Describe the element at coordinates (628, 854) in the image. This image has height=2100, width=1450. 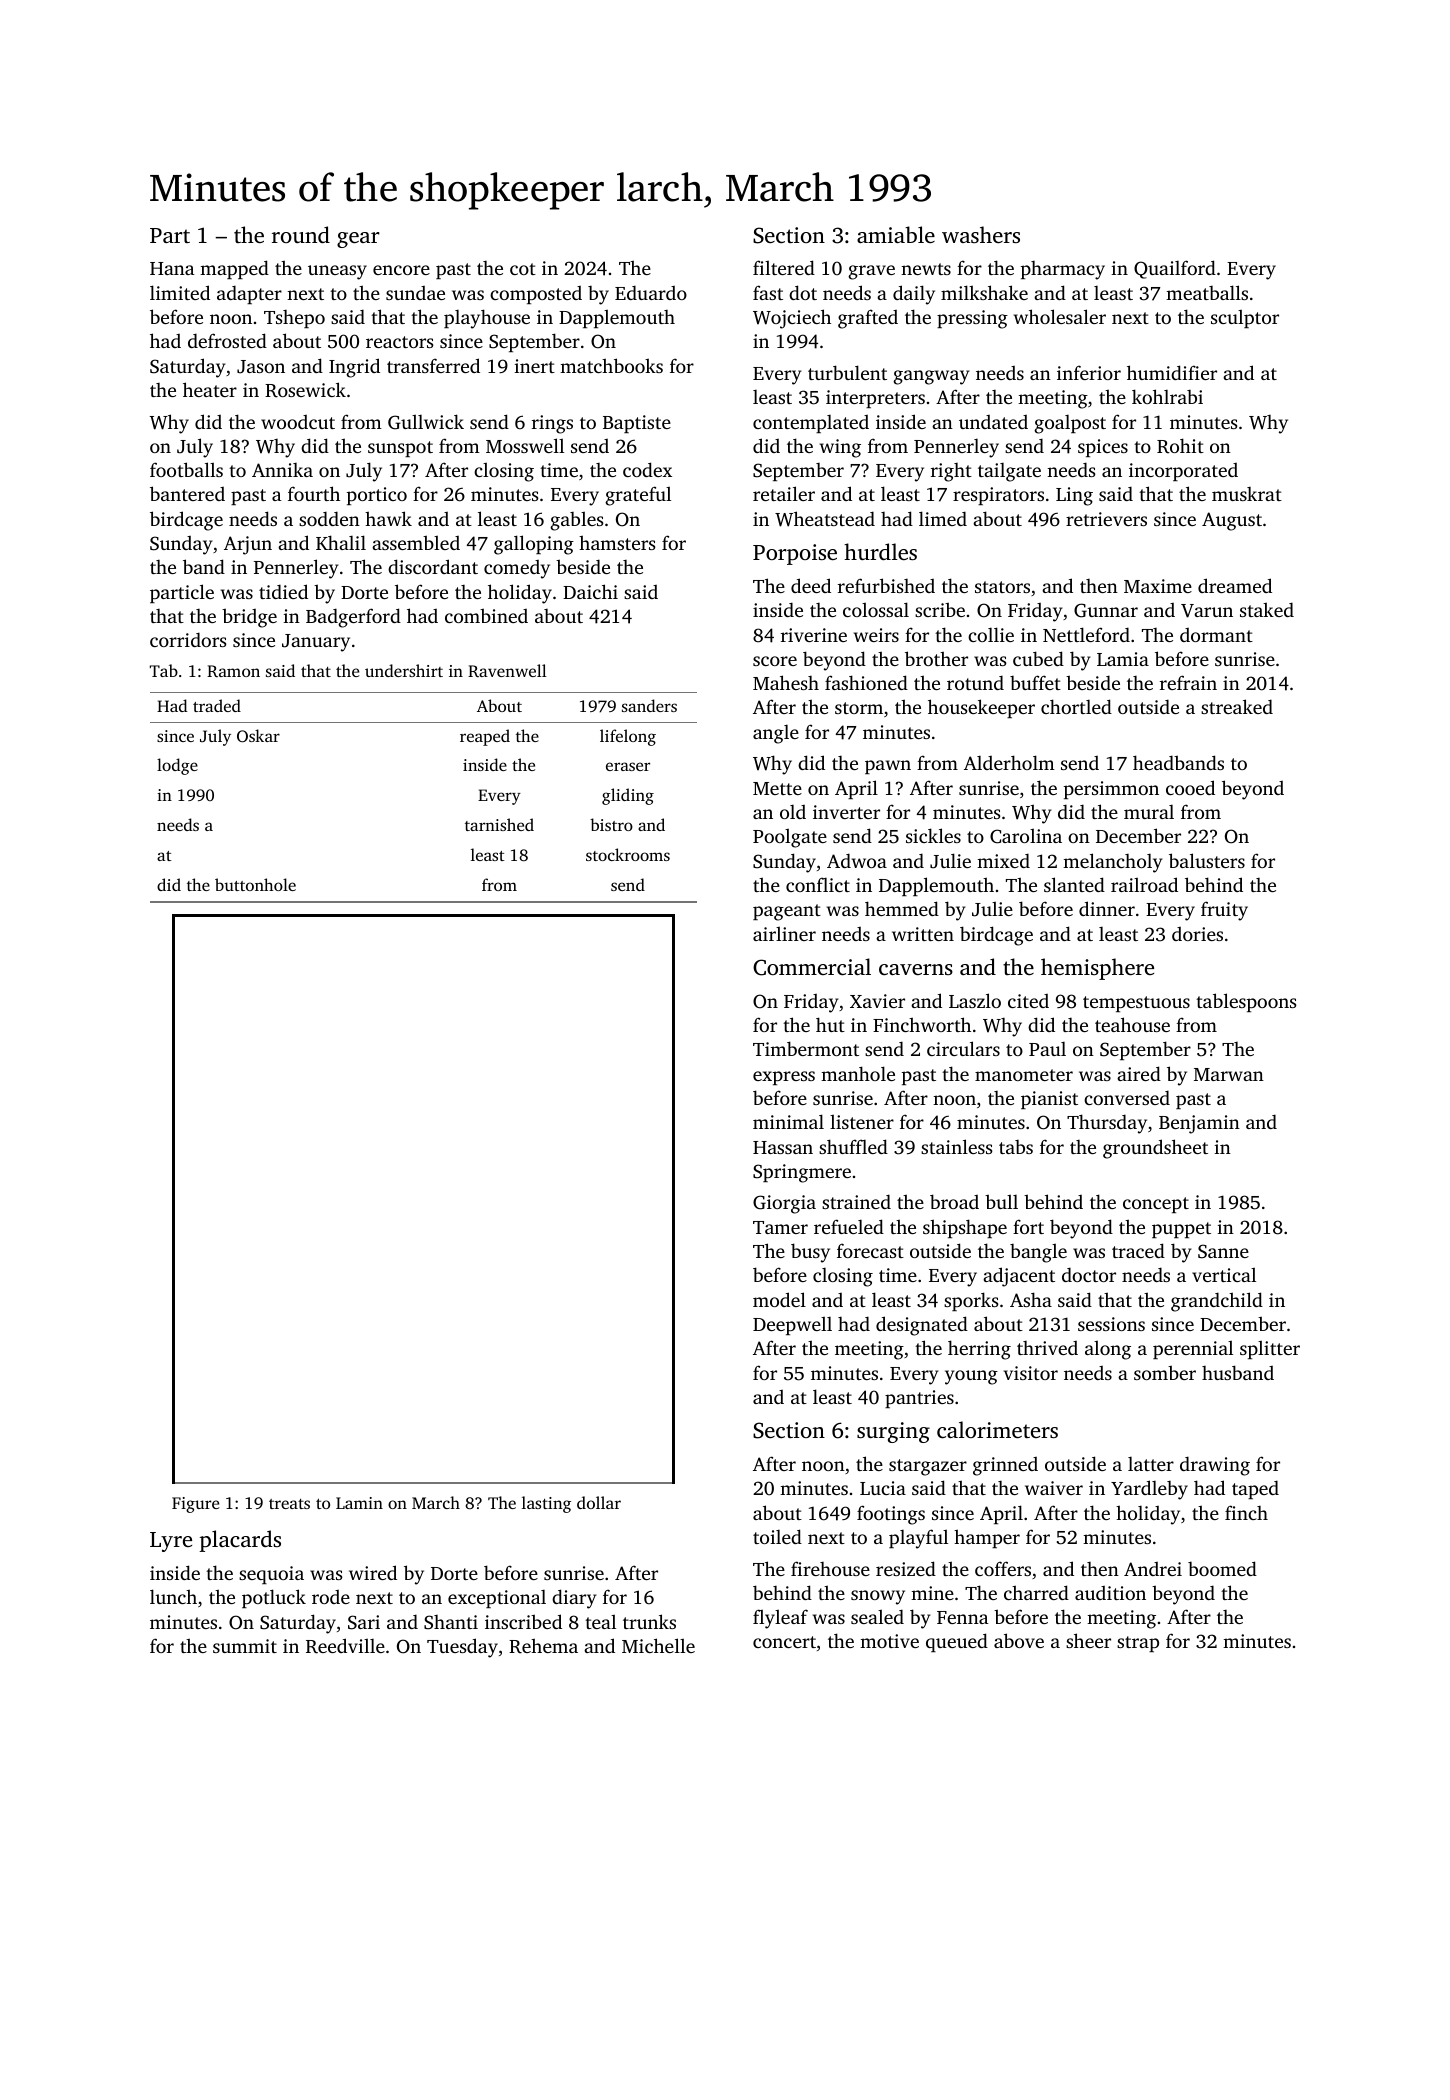
I see `stockrooms` at that location.
